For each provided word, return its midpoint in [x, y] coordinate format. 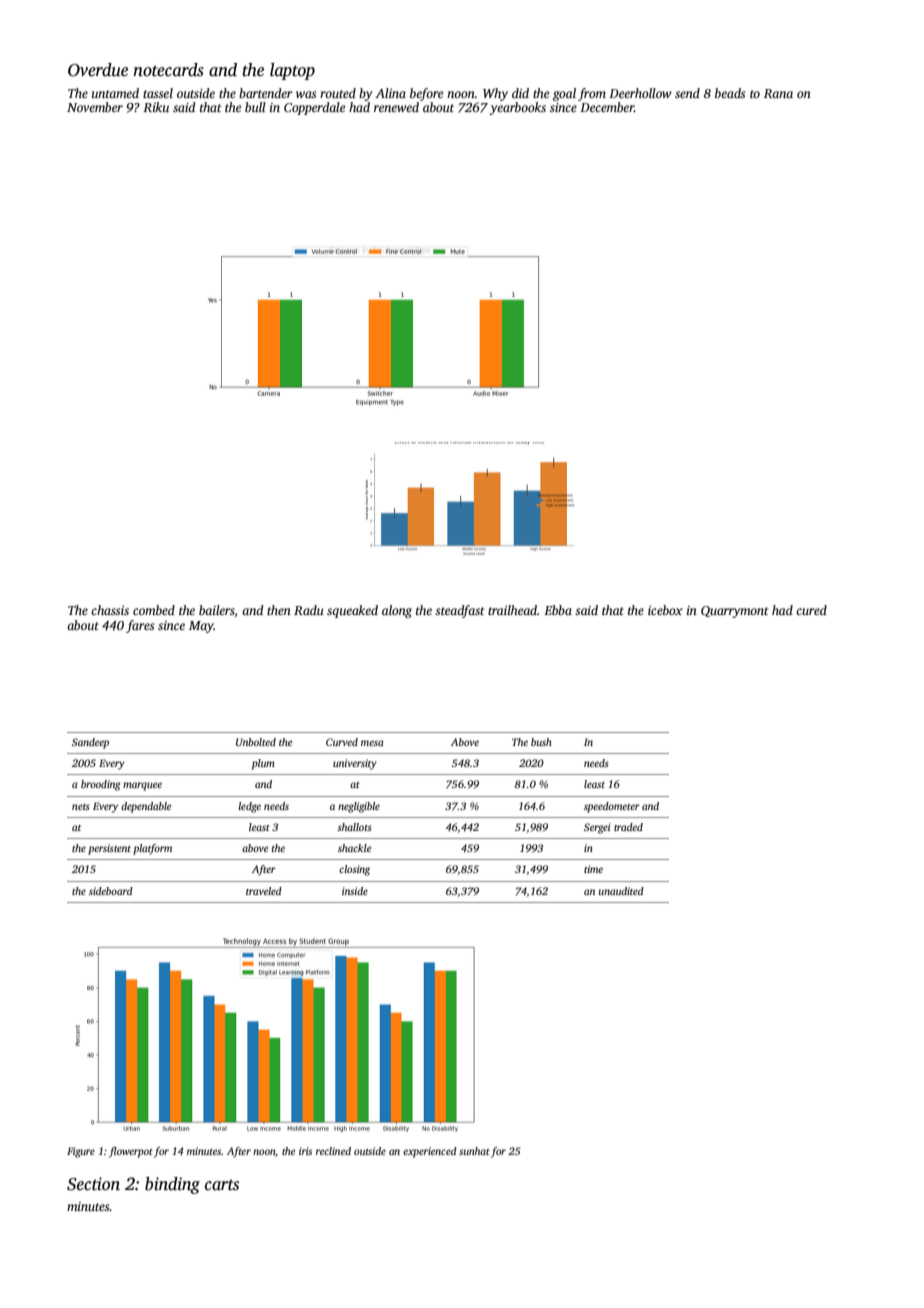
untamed [115, 93]
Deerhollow [640, 93]
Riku [156, 107]
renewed [396, 107]
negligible [359, 807]
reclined [333, 1151]
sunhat [474, 1151]
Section [93, 1184]
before [426, 94]
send [687, 93]
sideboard [111, 891]
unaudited [621, 891]
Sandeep [90, 743]
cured [811, 610]
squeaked [352, 611]
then [279, 610]
